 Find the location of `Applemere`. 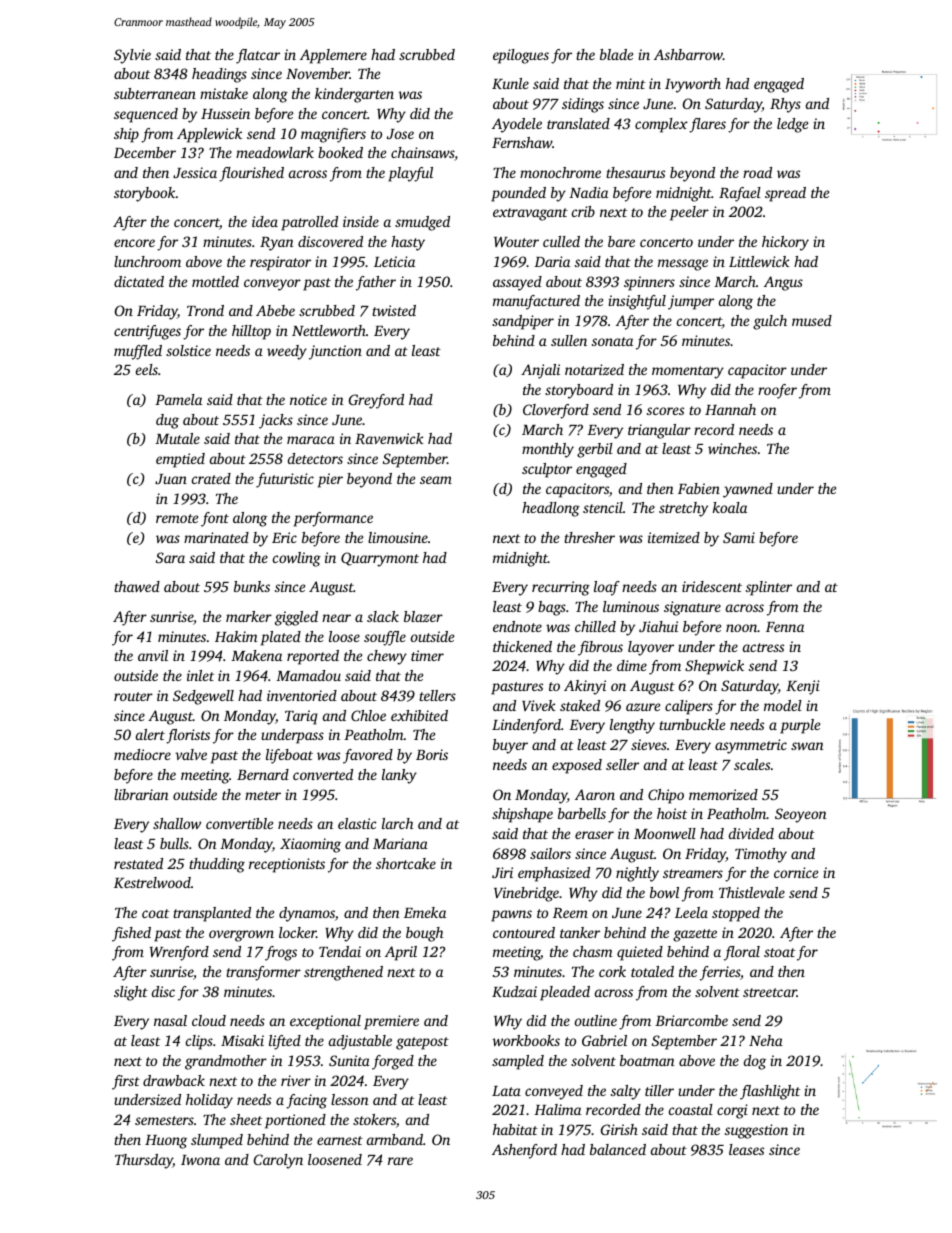

Applemere is located at coordinates (333, 56).
